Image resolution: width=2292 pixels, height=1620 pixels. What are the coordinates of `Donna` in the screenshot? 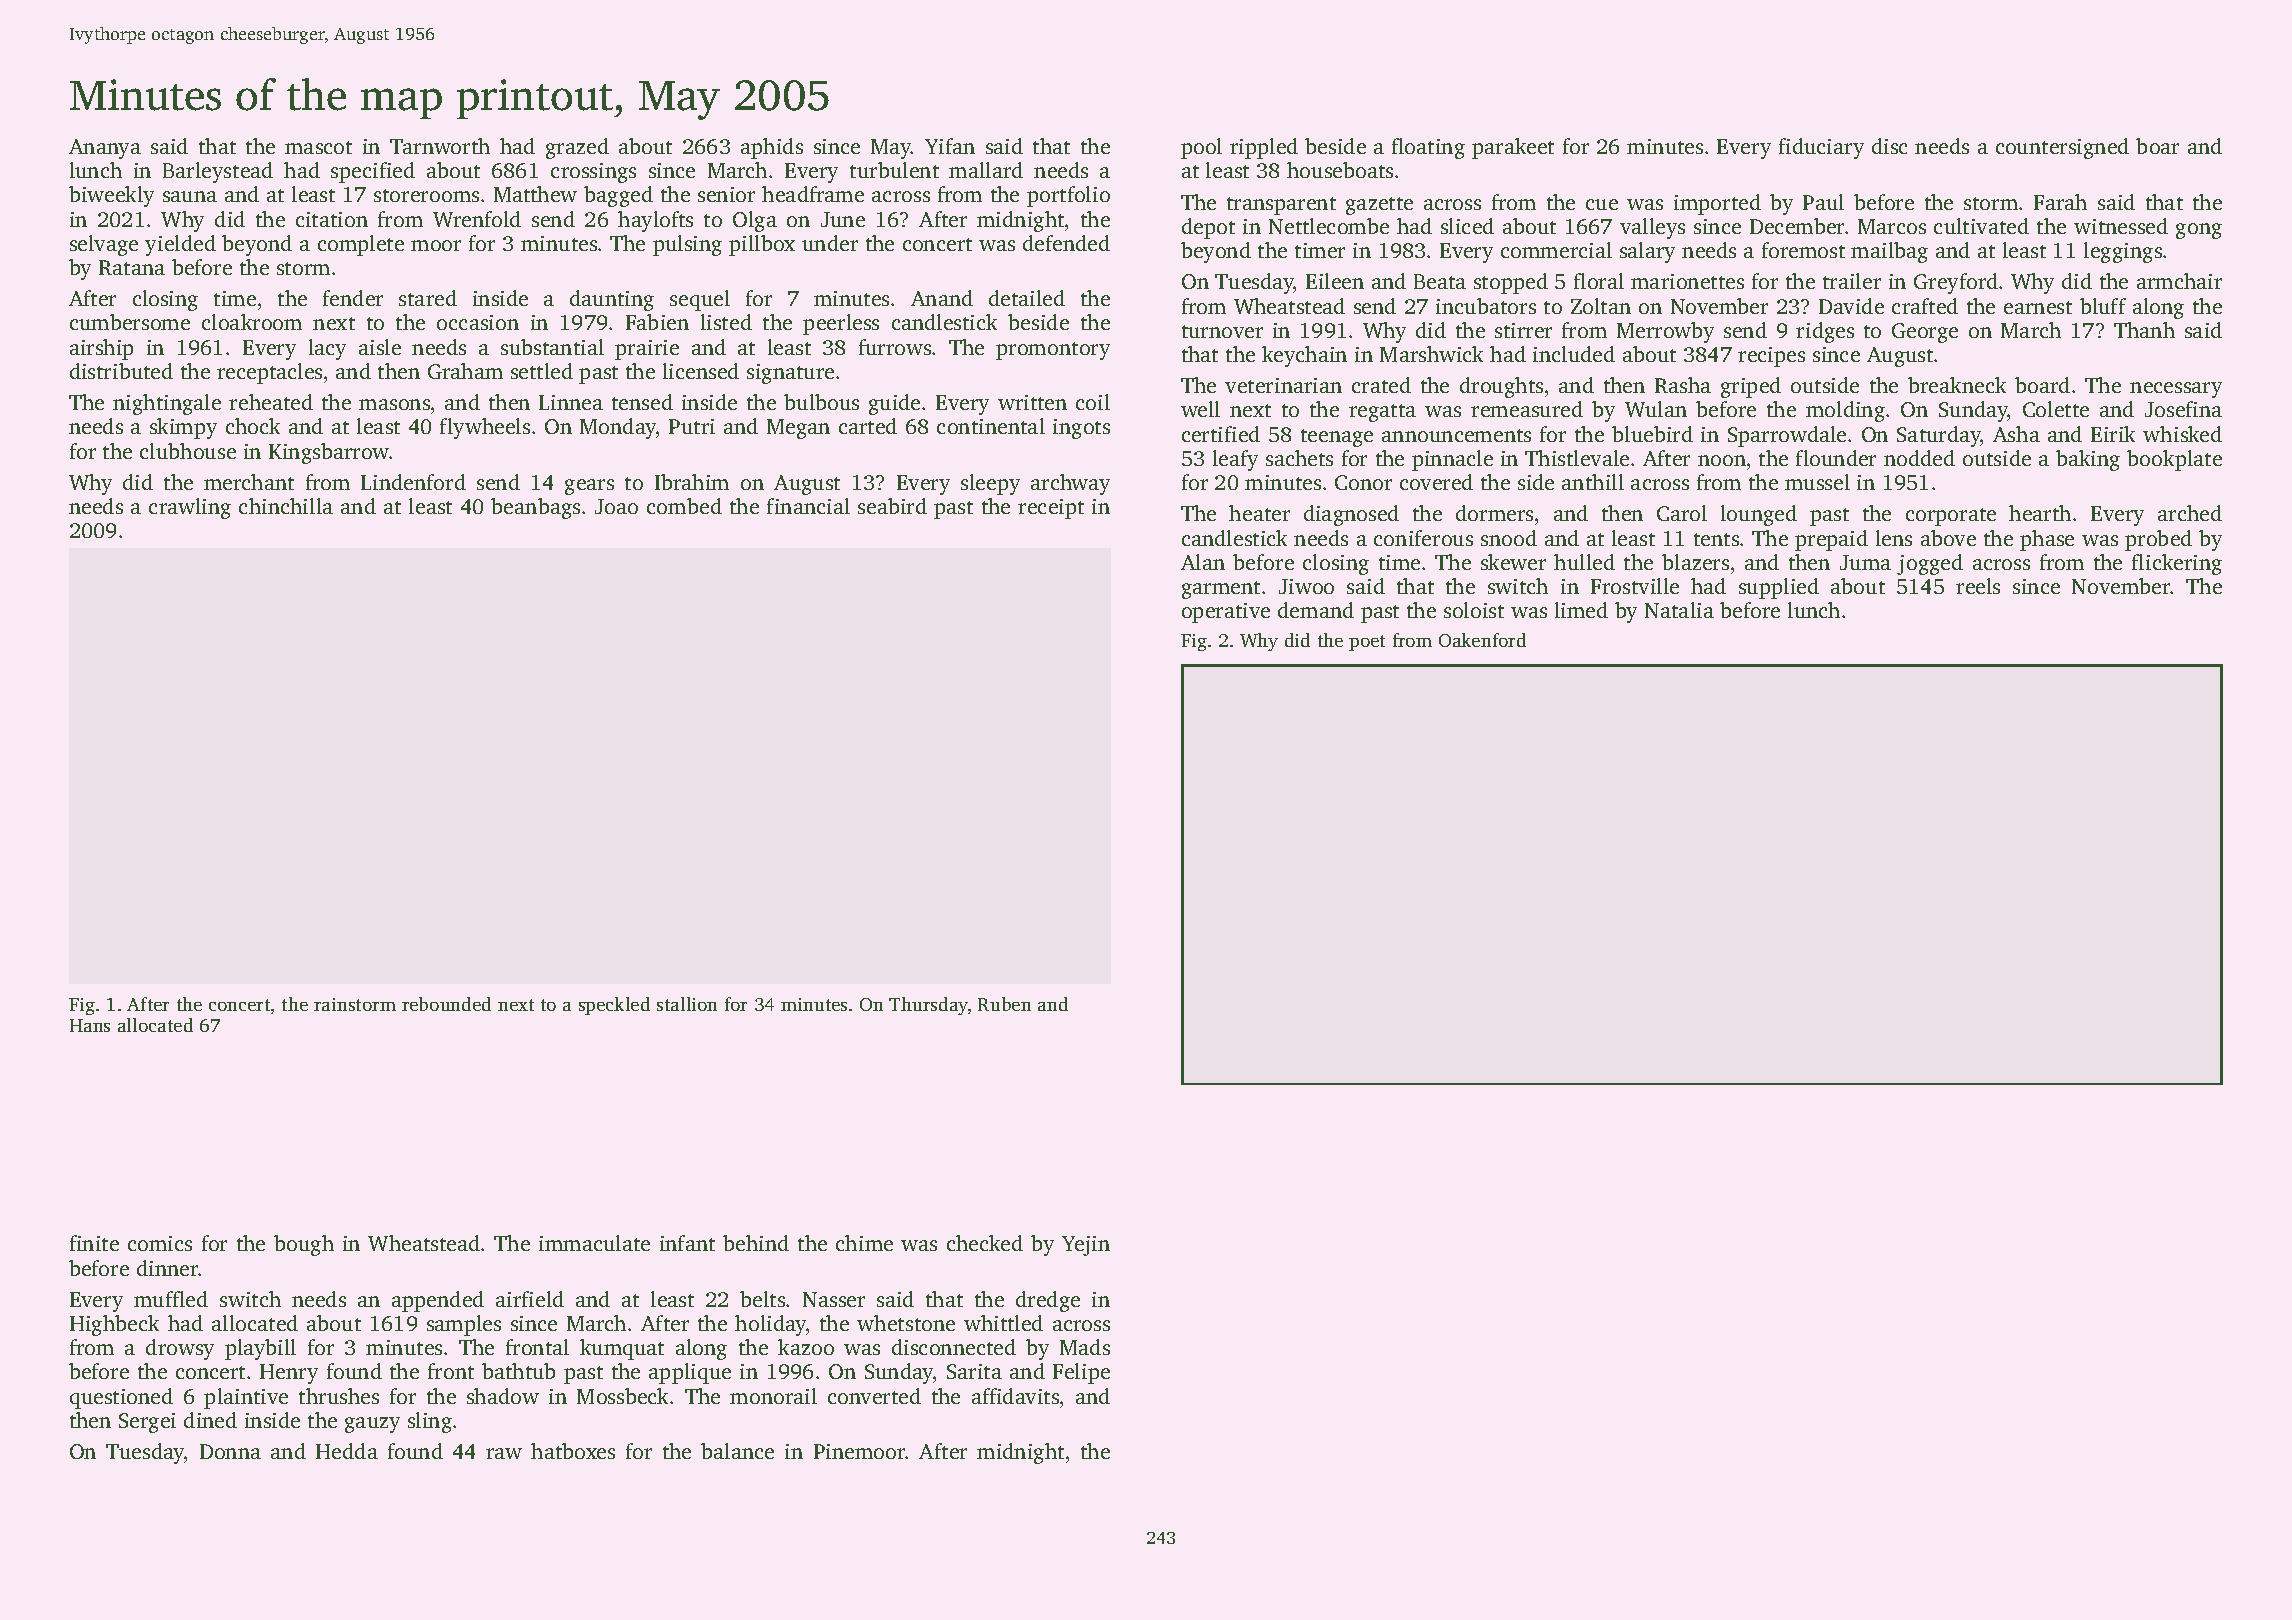 It's located at (230, 1451).
